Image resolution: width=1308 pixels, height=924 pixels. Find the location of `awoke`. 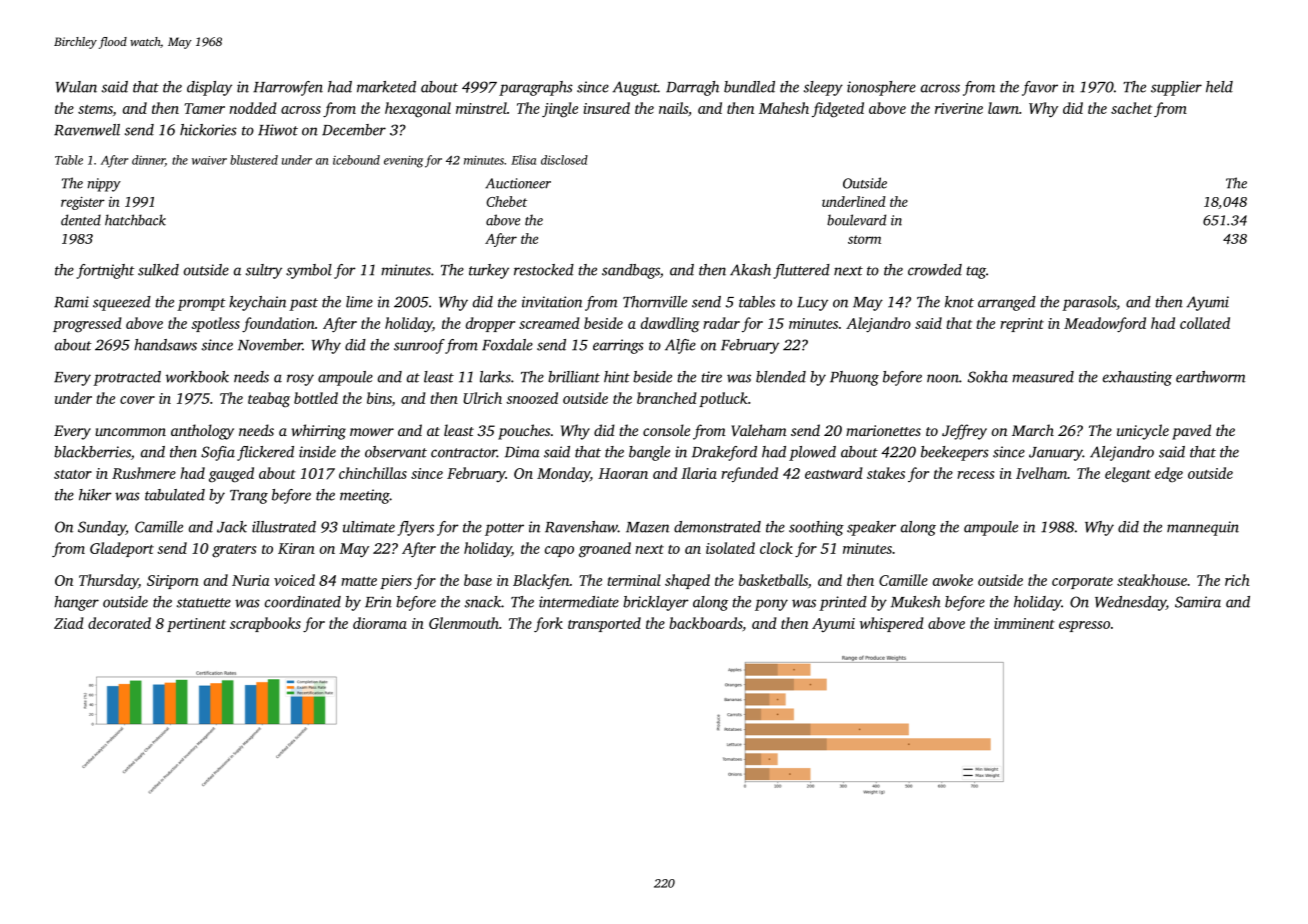

awoke is located at coordinates (953, 580).
